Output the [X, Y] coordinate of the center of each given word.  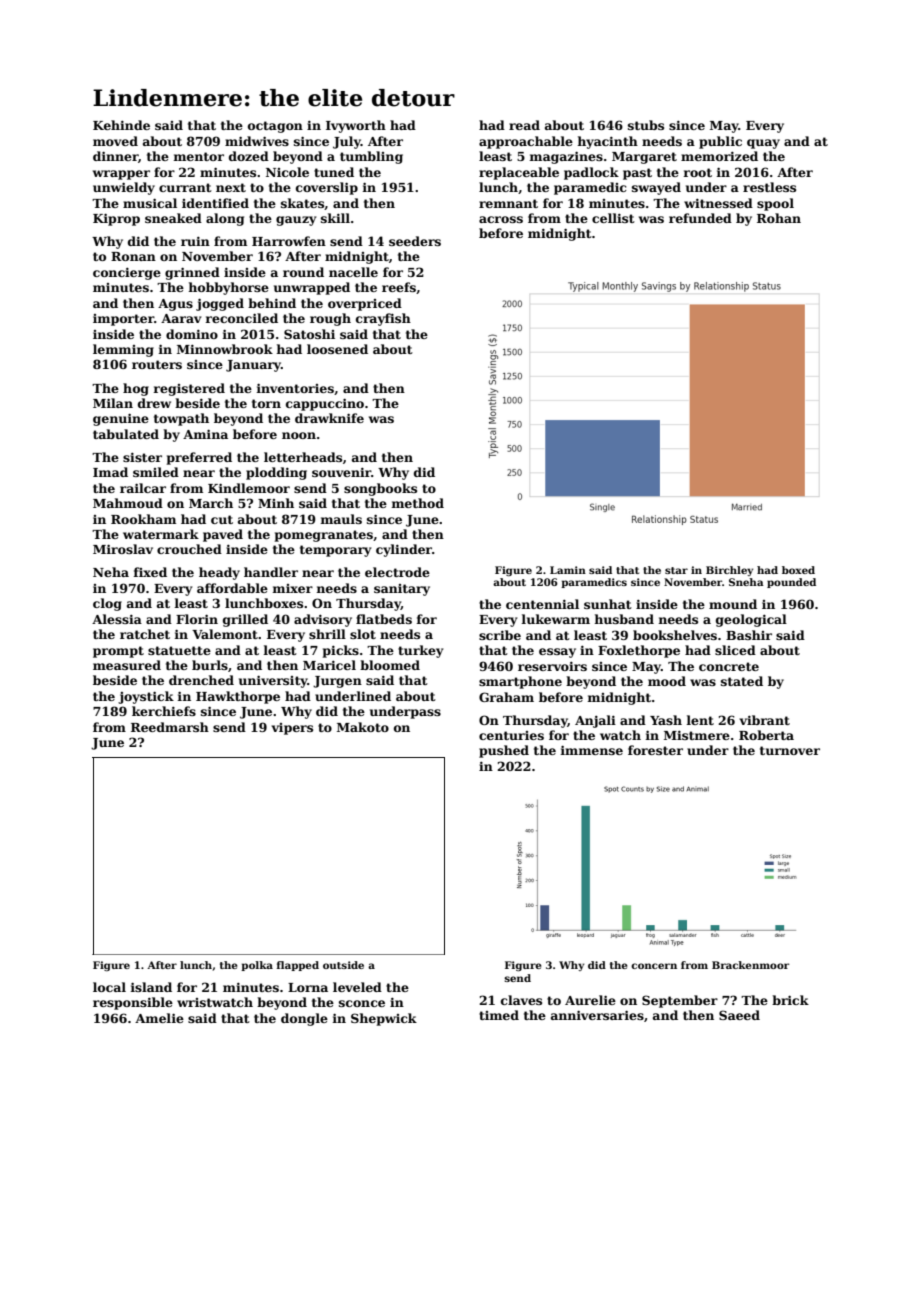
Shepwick [384, 1019]
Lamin [568, 570]
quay [763, 144]
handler [271, 572]
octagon [275, 127]
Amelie [159, 1018]
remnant [508, 203]
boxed [798, 570]
